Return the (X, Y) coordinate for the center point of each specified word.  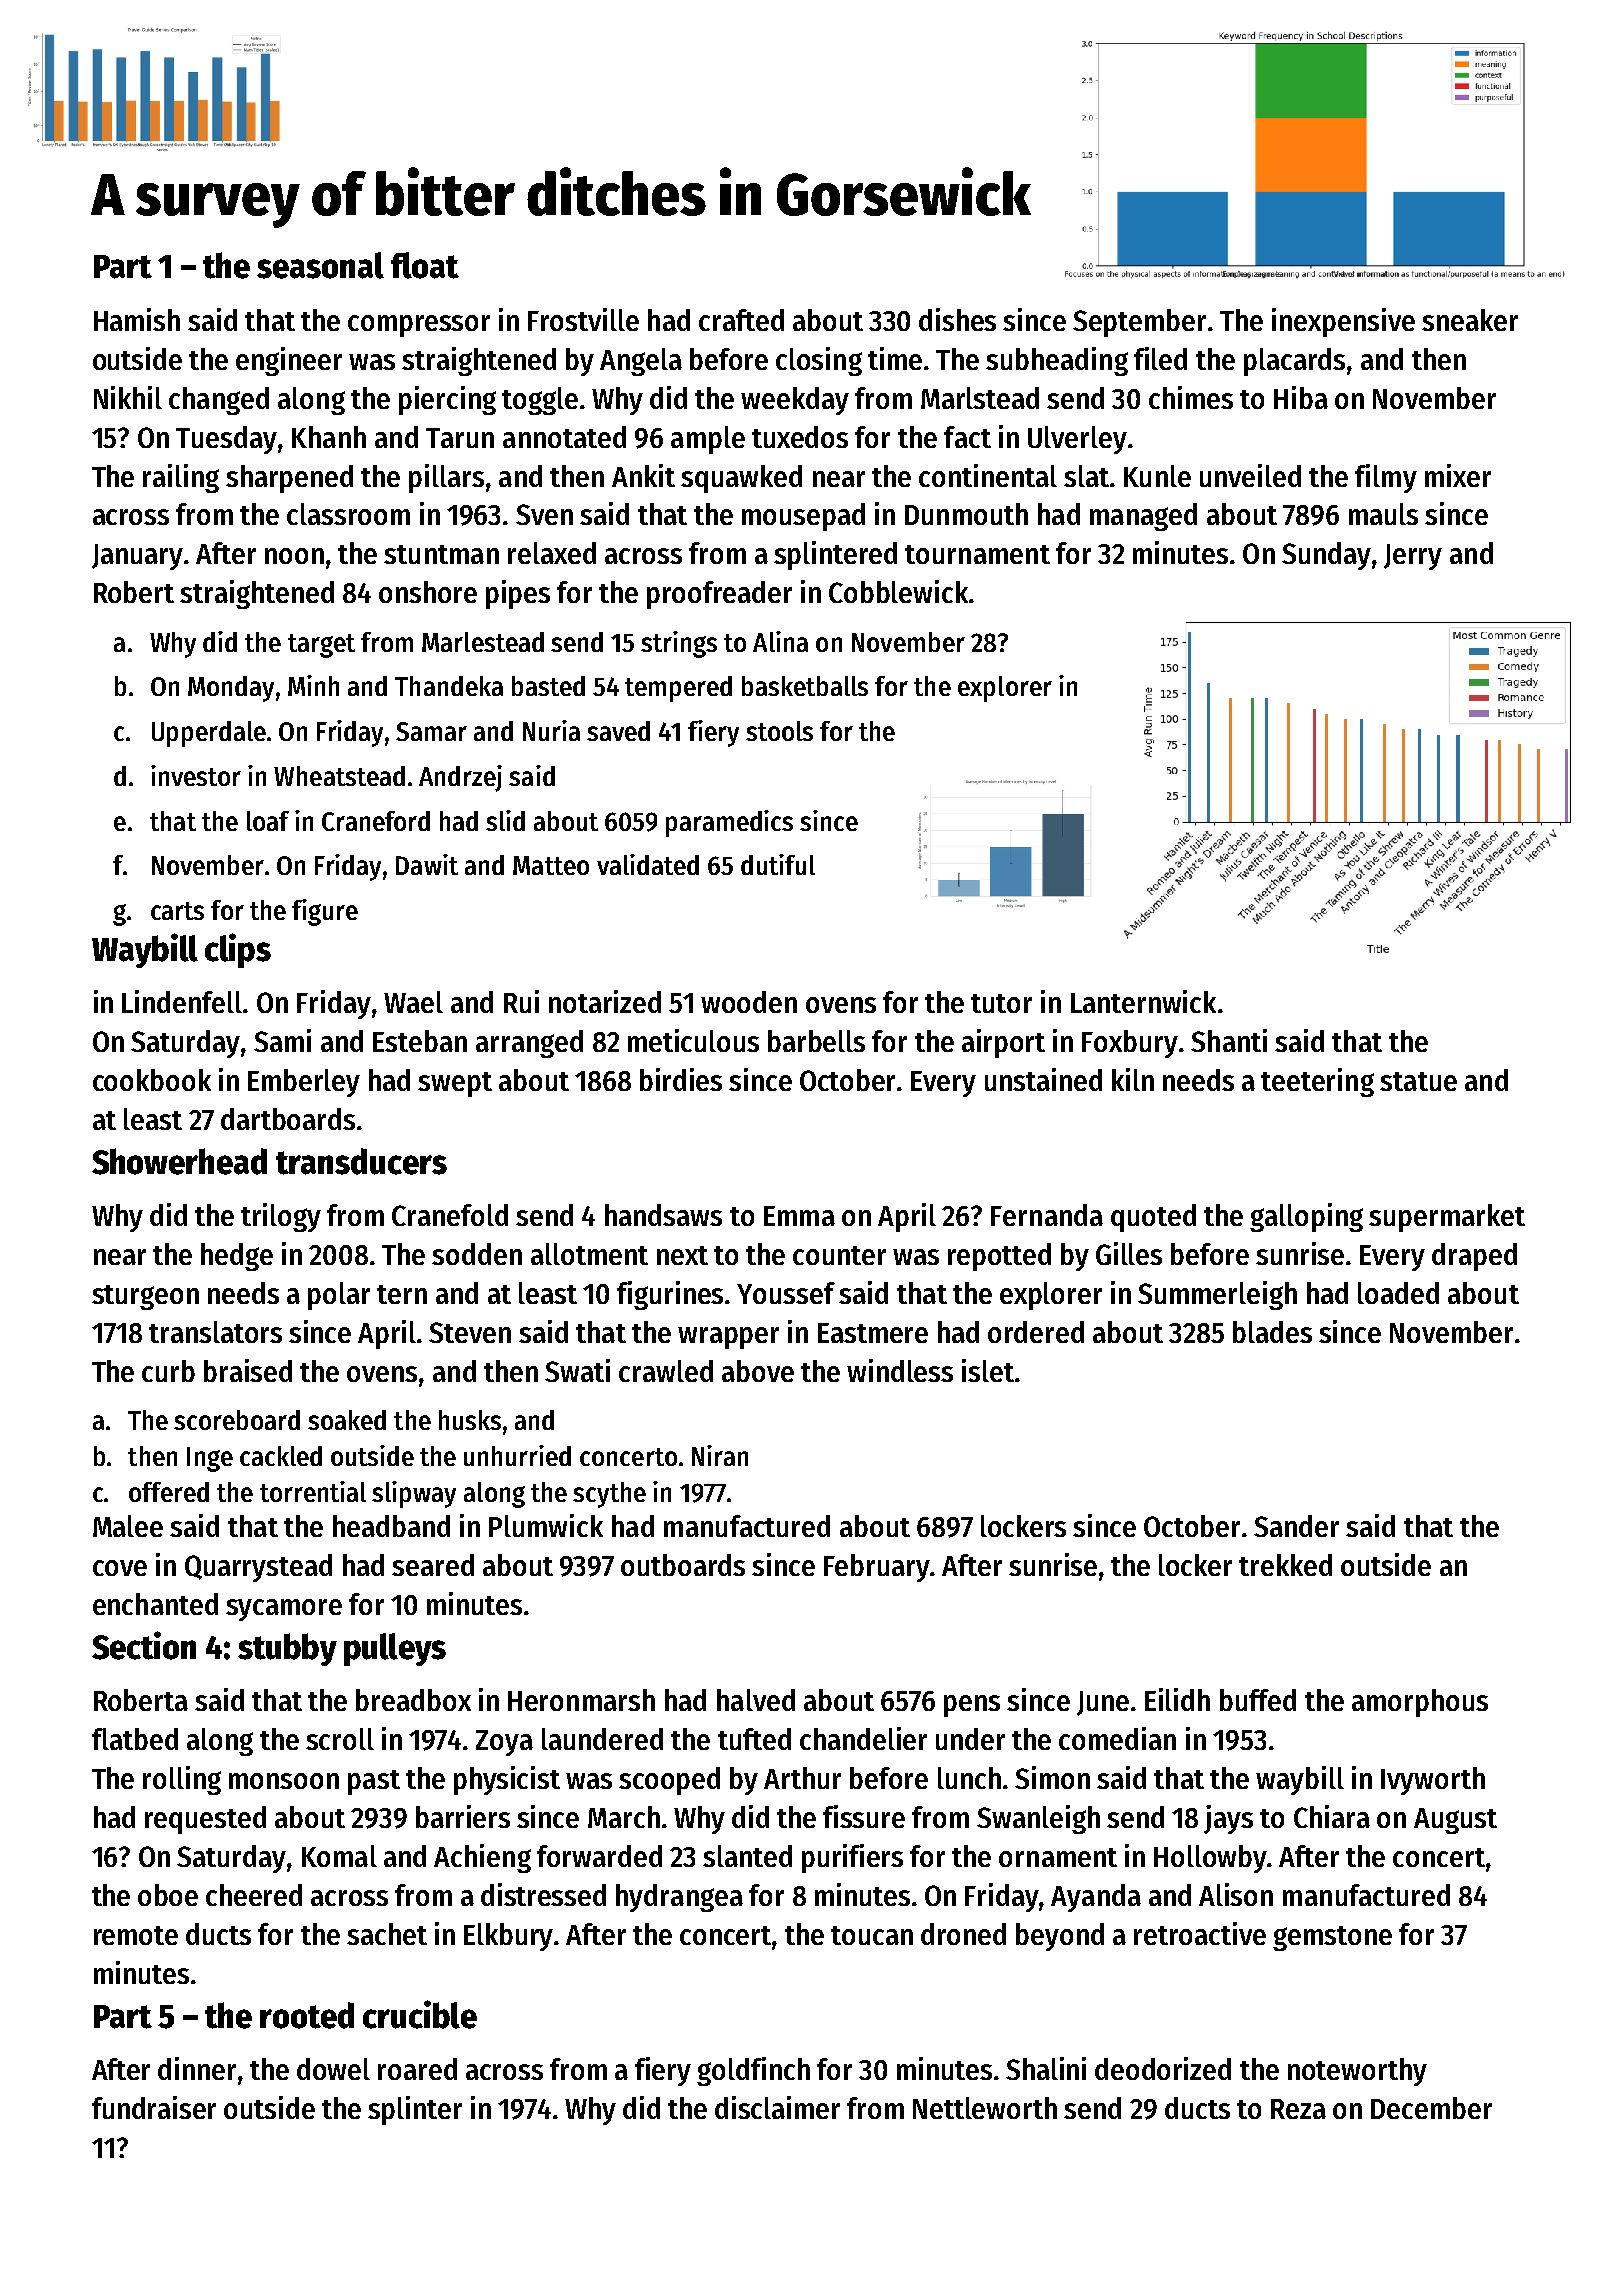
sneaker (1470, 320)
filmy (1386, 478)
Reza (1298, 2109)
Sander (1296, 1526)
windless (900, 1370)
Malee (128, 1526)
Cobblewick (898, 591)
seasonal (320, 265)
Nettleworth (985, 2108)
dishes (957, 319)
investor (196, 775)
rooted (307, 2015)
